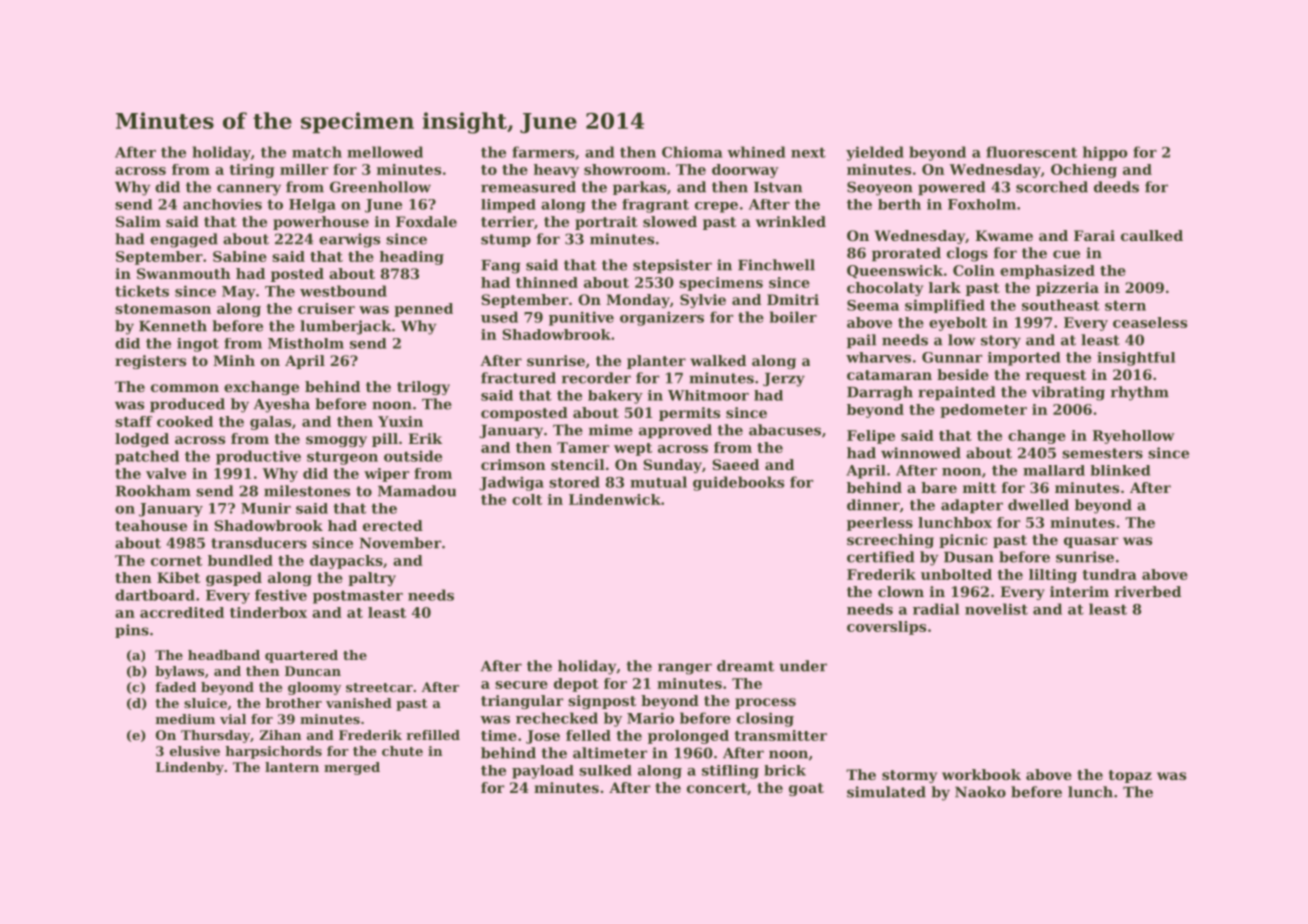 Image resolution: width=1308 pixels, height=924 pixels. Describe the element at coordinates (692, 152) in the screenshot. I see `Chioma` at that location.
